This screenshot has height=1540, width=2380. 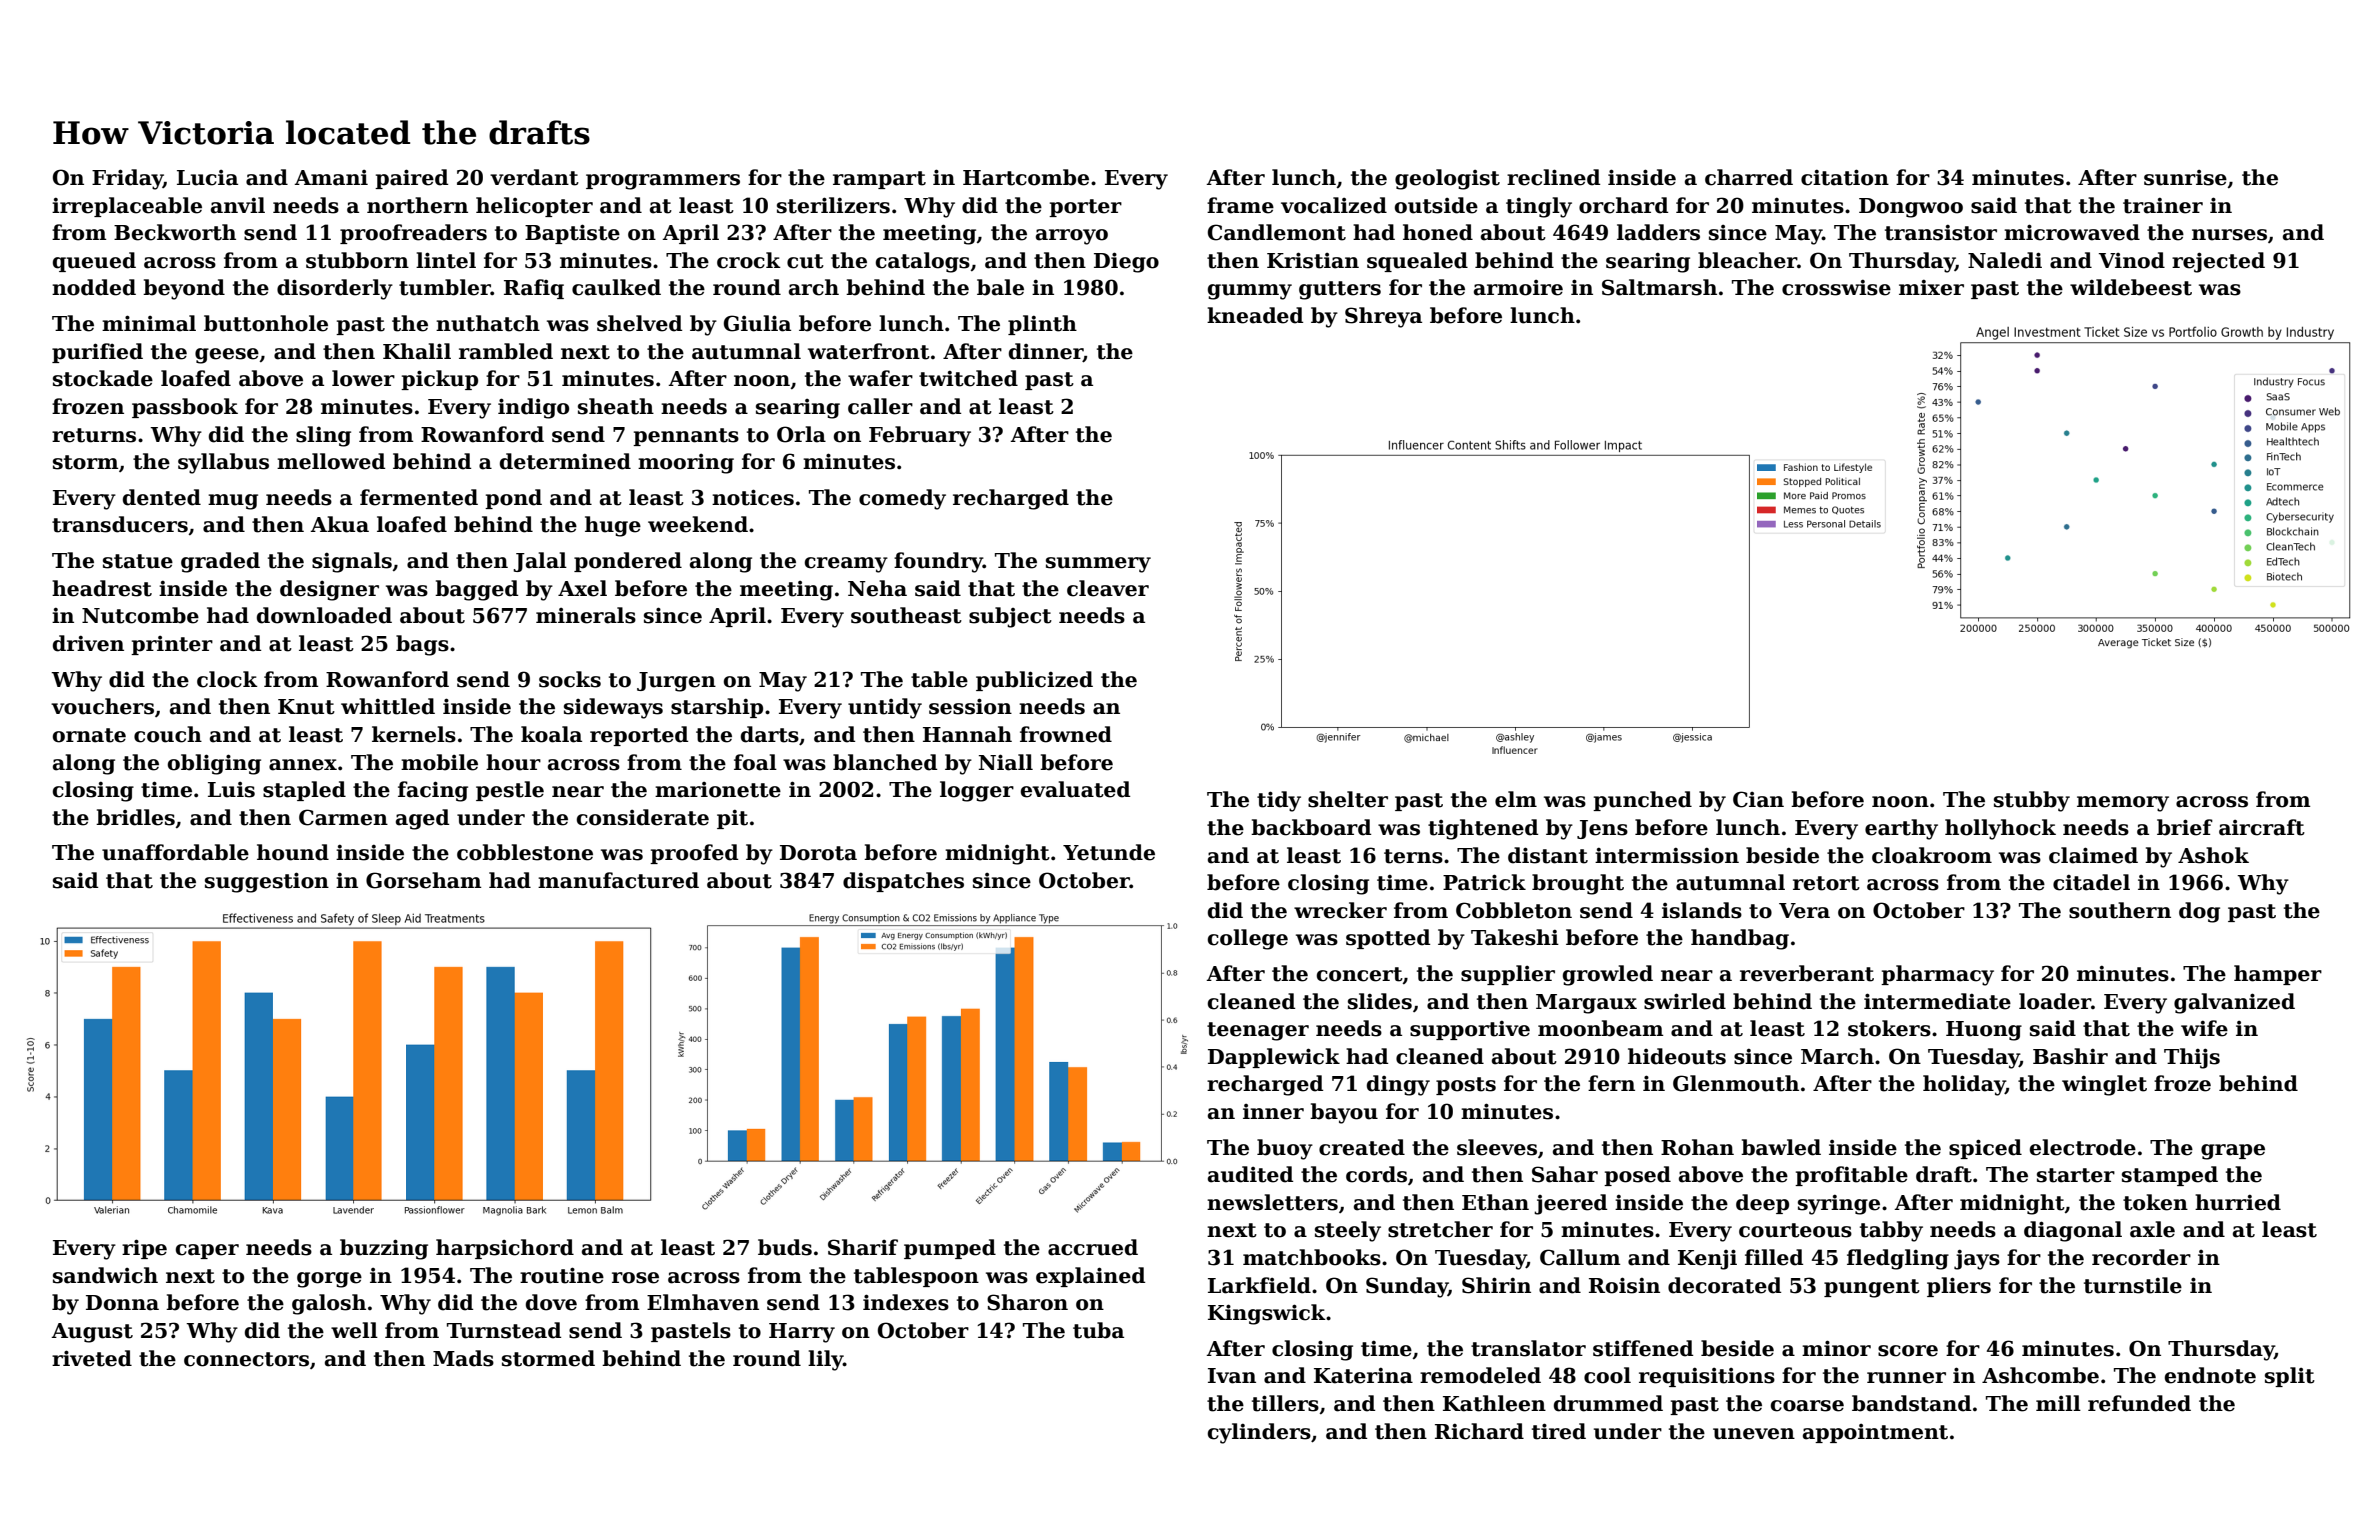 What do you see at coordinates (1034, 681) in the screenshot?
I see `publicized` at bounding box center [1034, 681].
